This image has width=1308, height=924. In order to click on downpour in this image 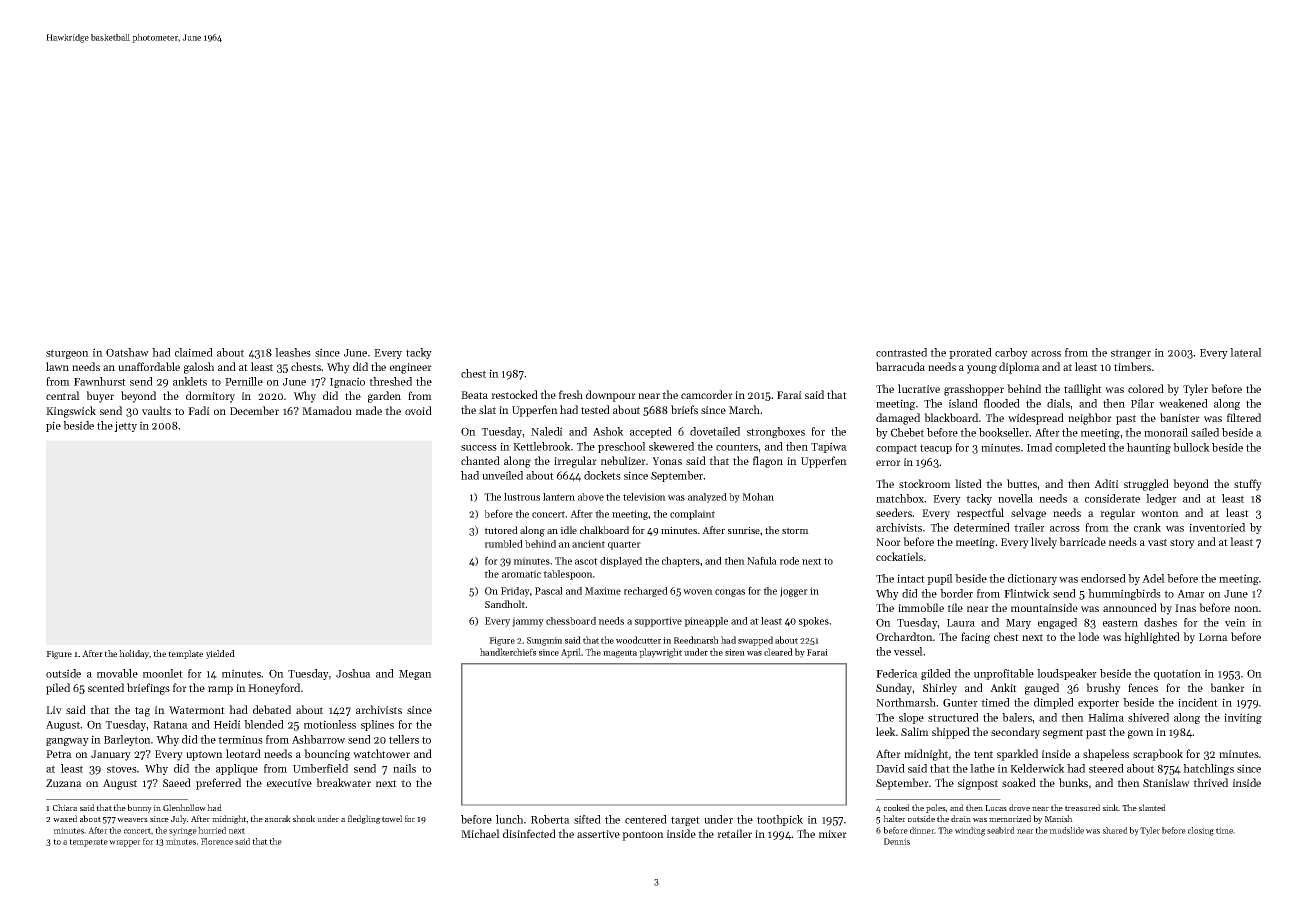, I will do `click(611, 396)`.
